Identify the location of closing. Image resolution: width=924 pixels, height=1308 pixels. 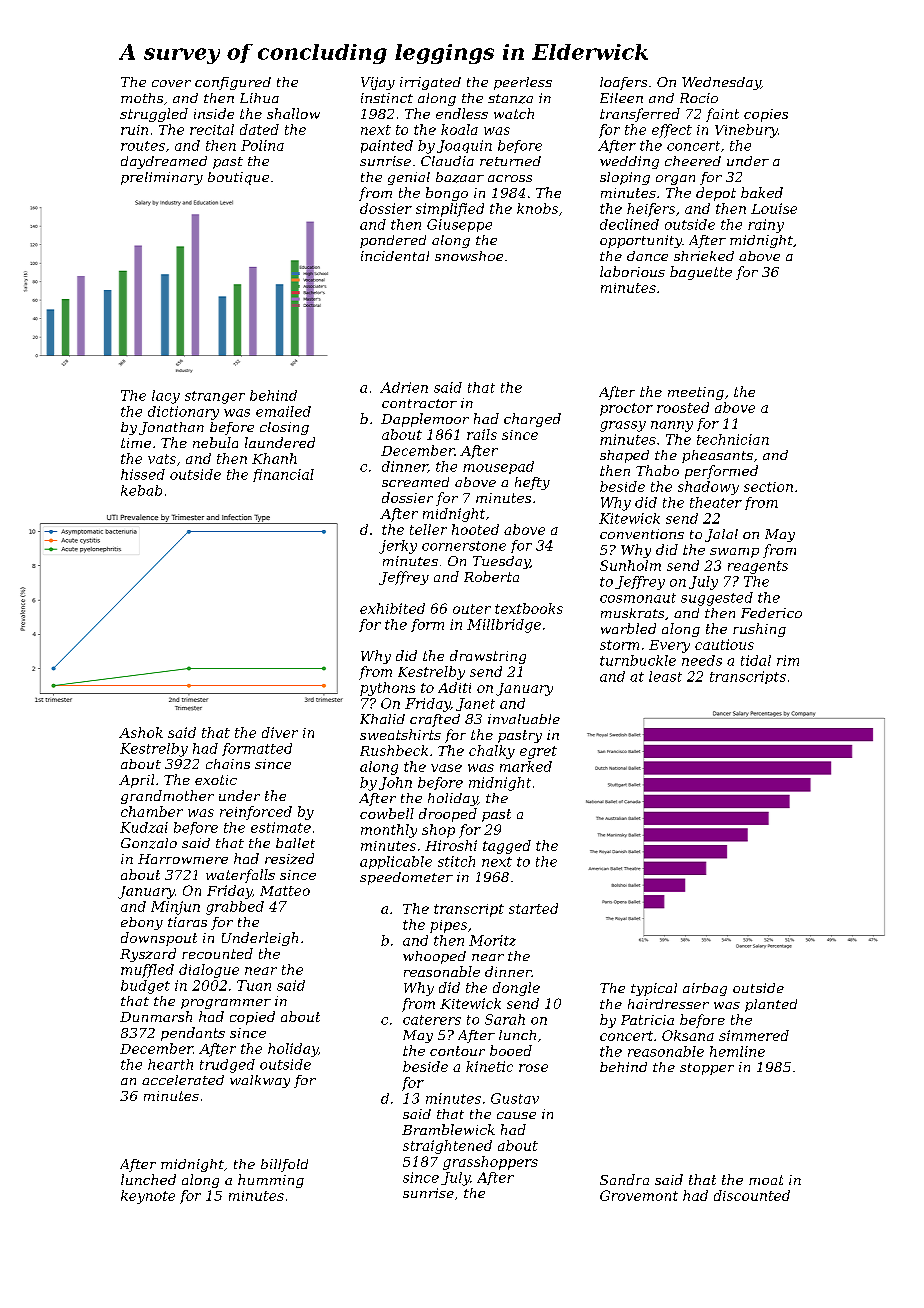
(284, 428).
